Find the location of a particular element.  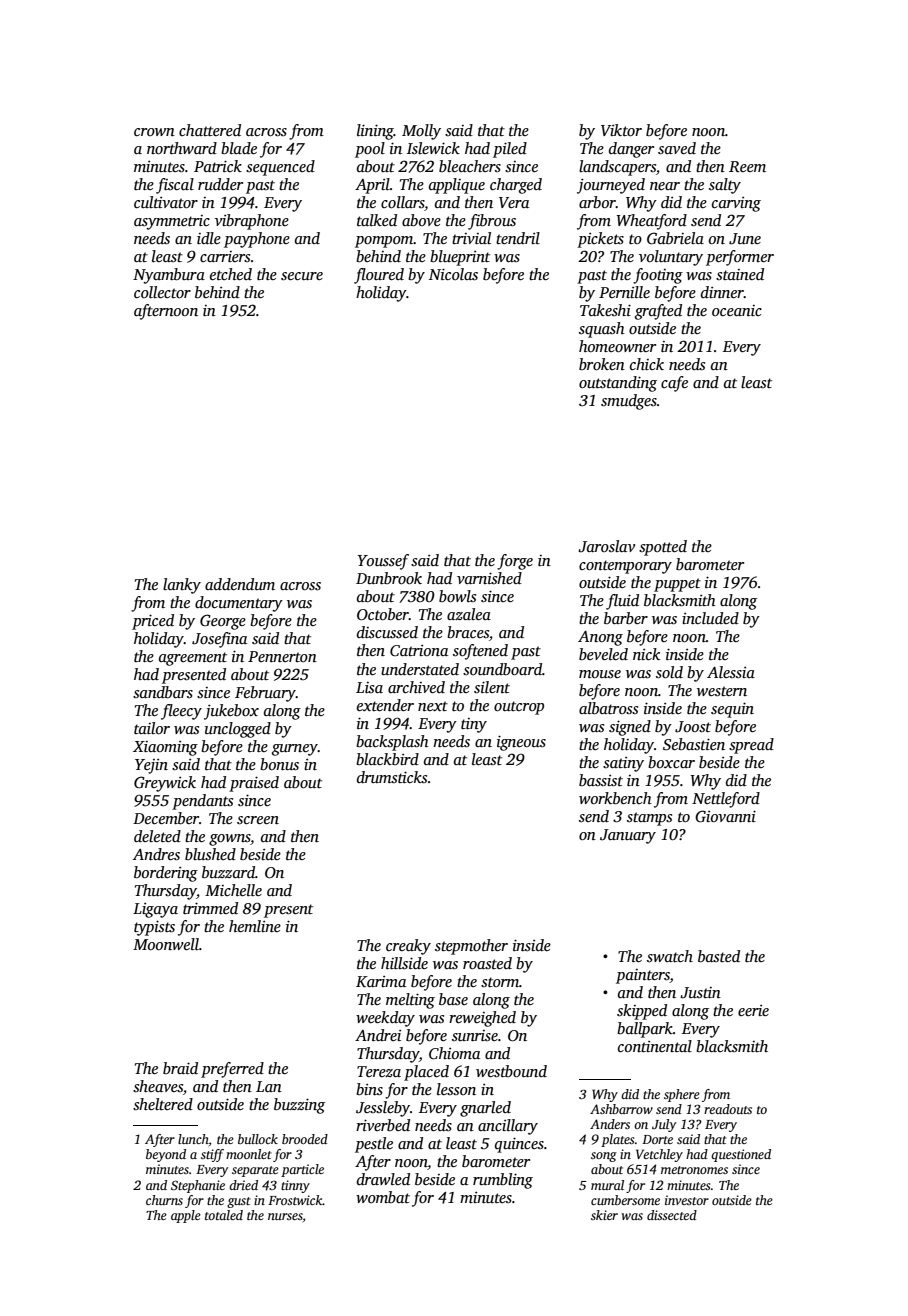

bonus is located at coordinates (279, 764).
